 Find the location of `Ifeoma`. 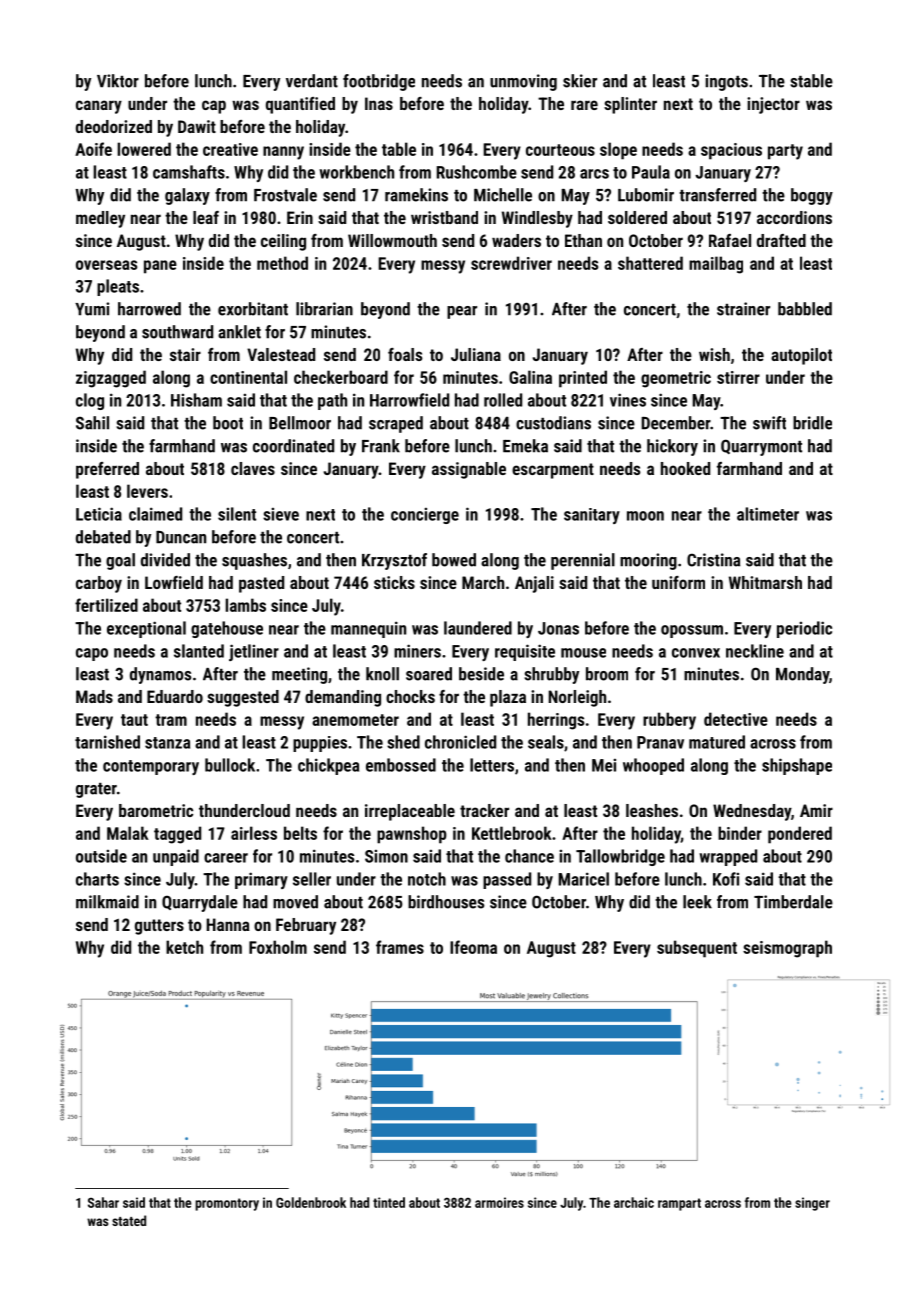

Ifeoma is located at coordinates (473, 947).
